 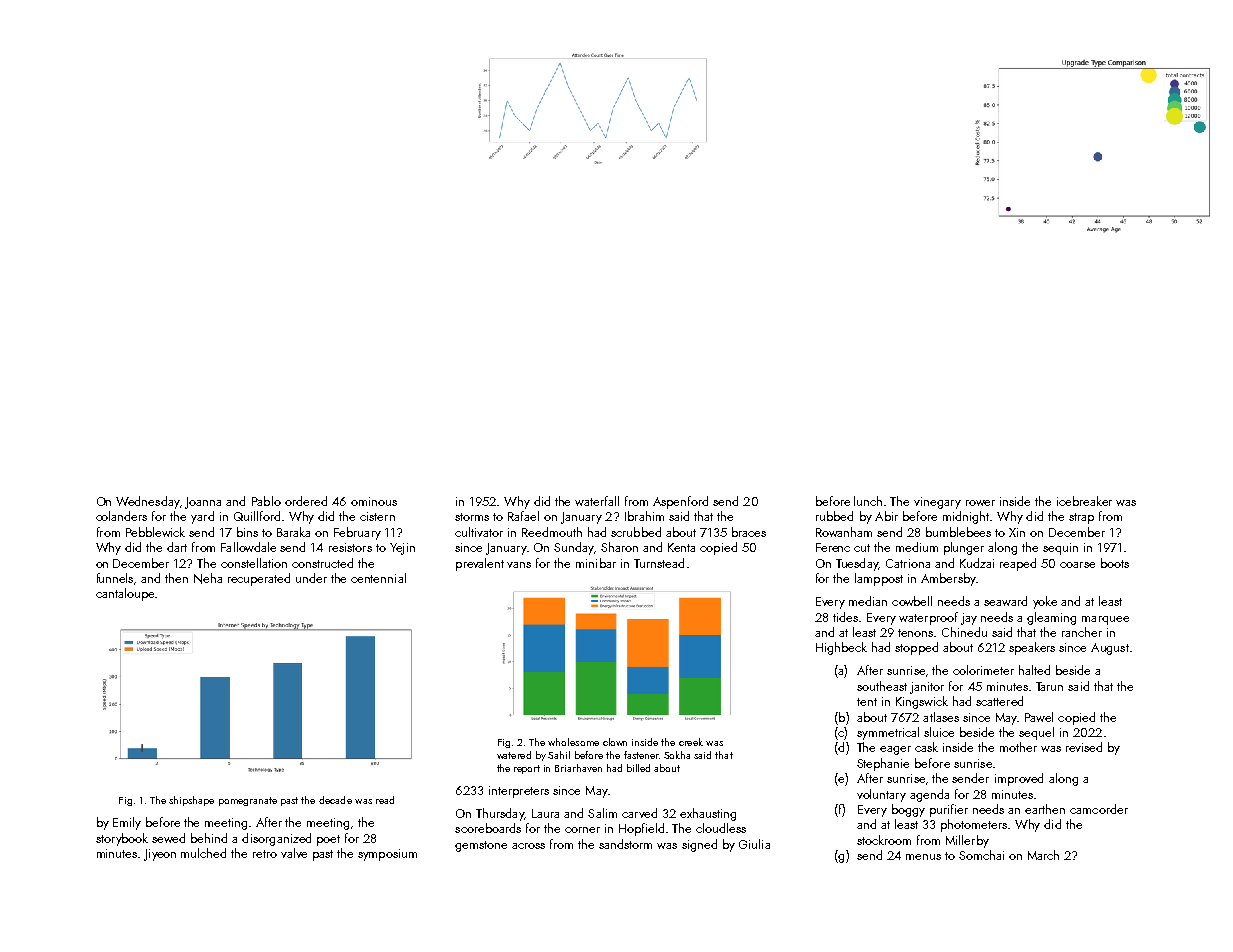 What do you see at coordinates (155, 532) in the screenshot?
I see `Pebblewick` at bounding box center [155, 532].
